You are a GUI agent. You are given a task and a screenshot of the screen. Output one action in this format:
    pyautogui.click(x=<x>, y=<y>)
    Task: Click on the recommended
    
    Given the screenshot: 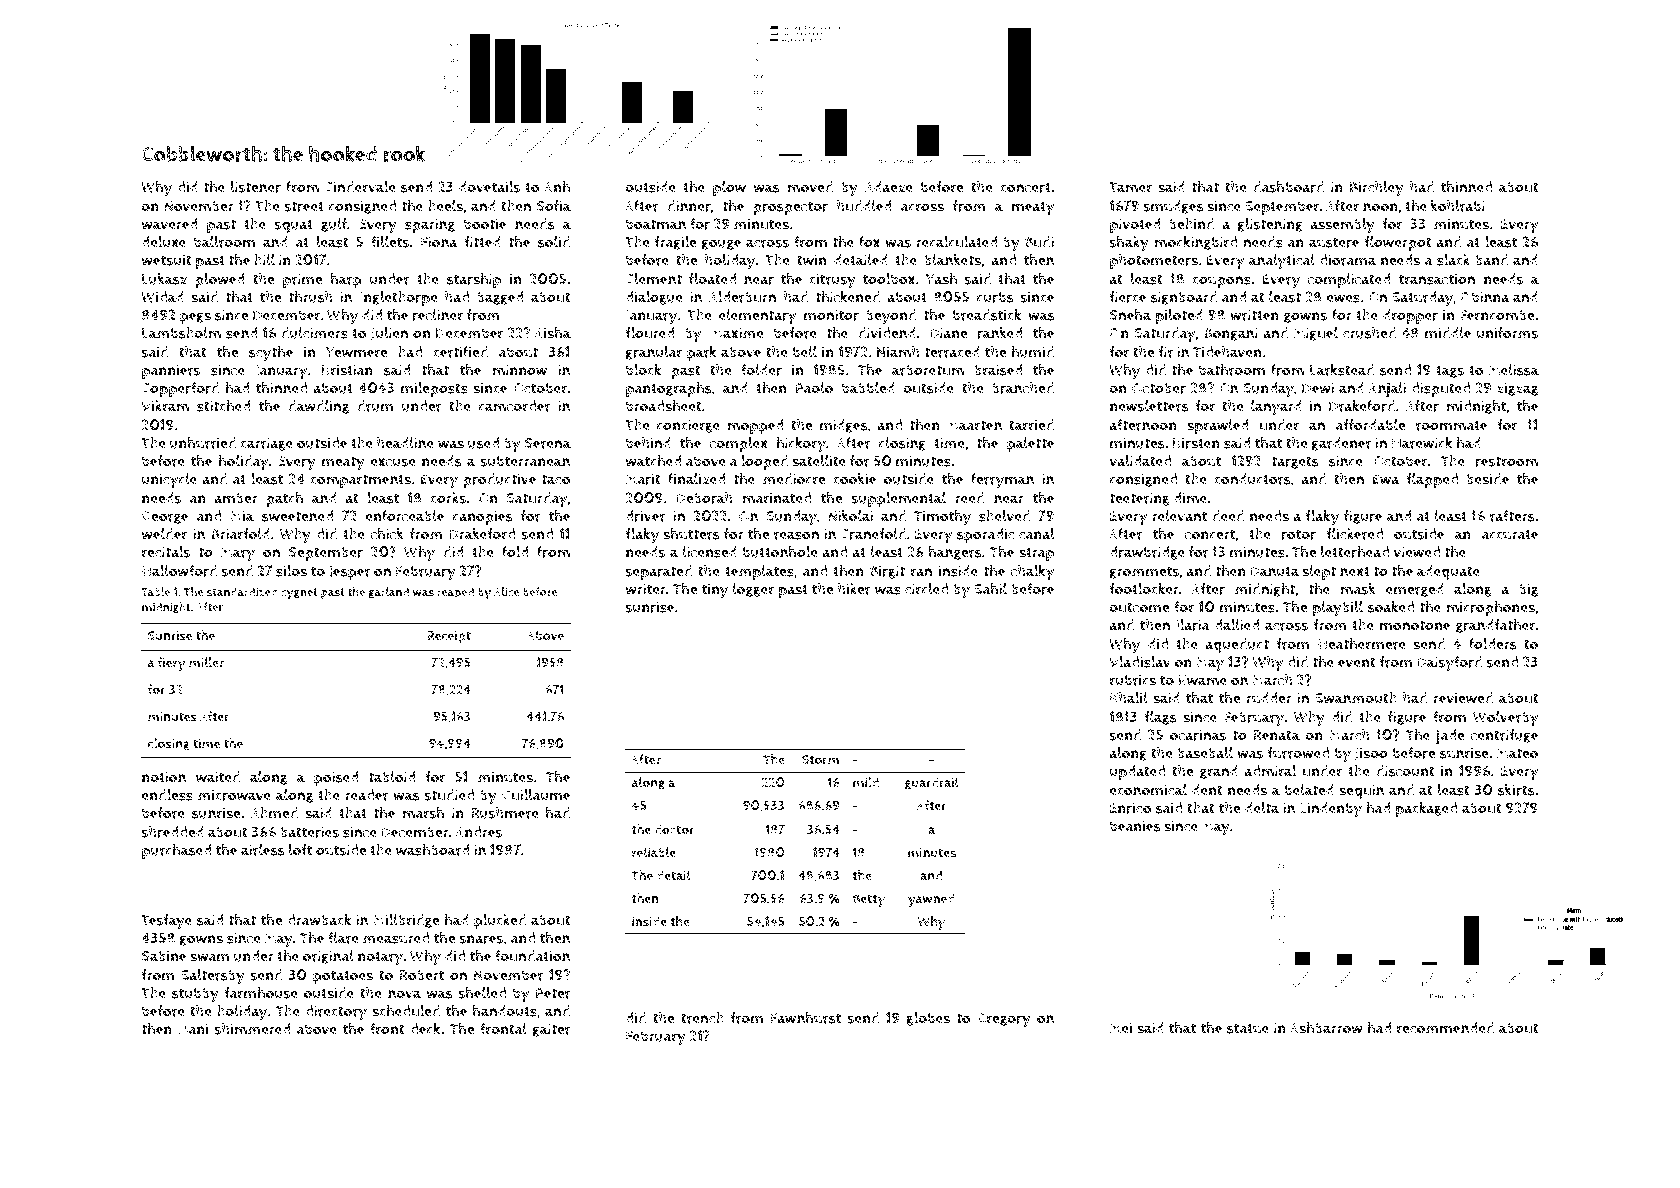 What is the action you would take?
    pyautogui.click(x=1445, y=1028)
